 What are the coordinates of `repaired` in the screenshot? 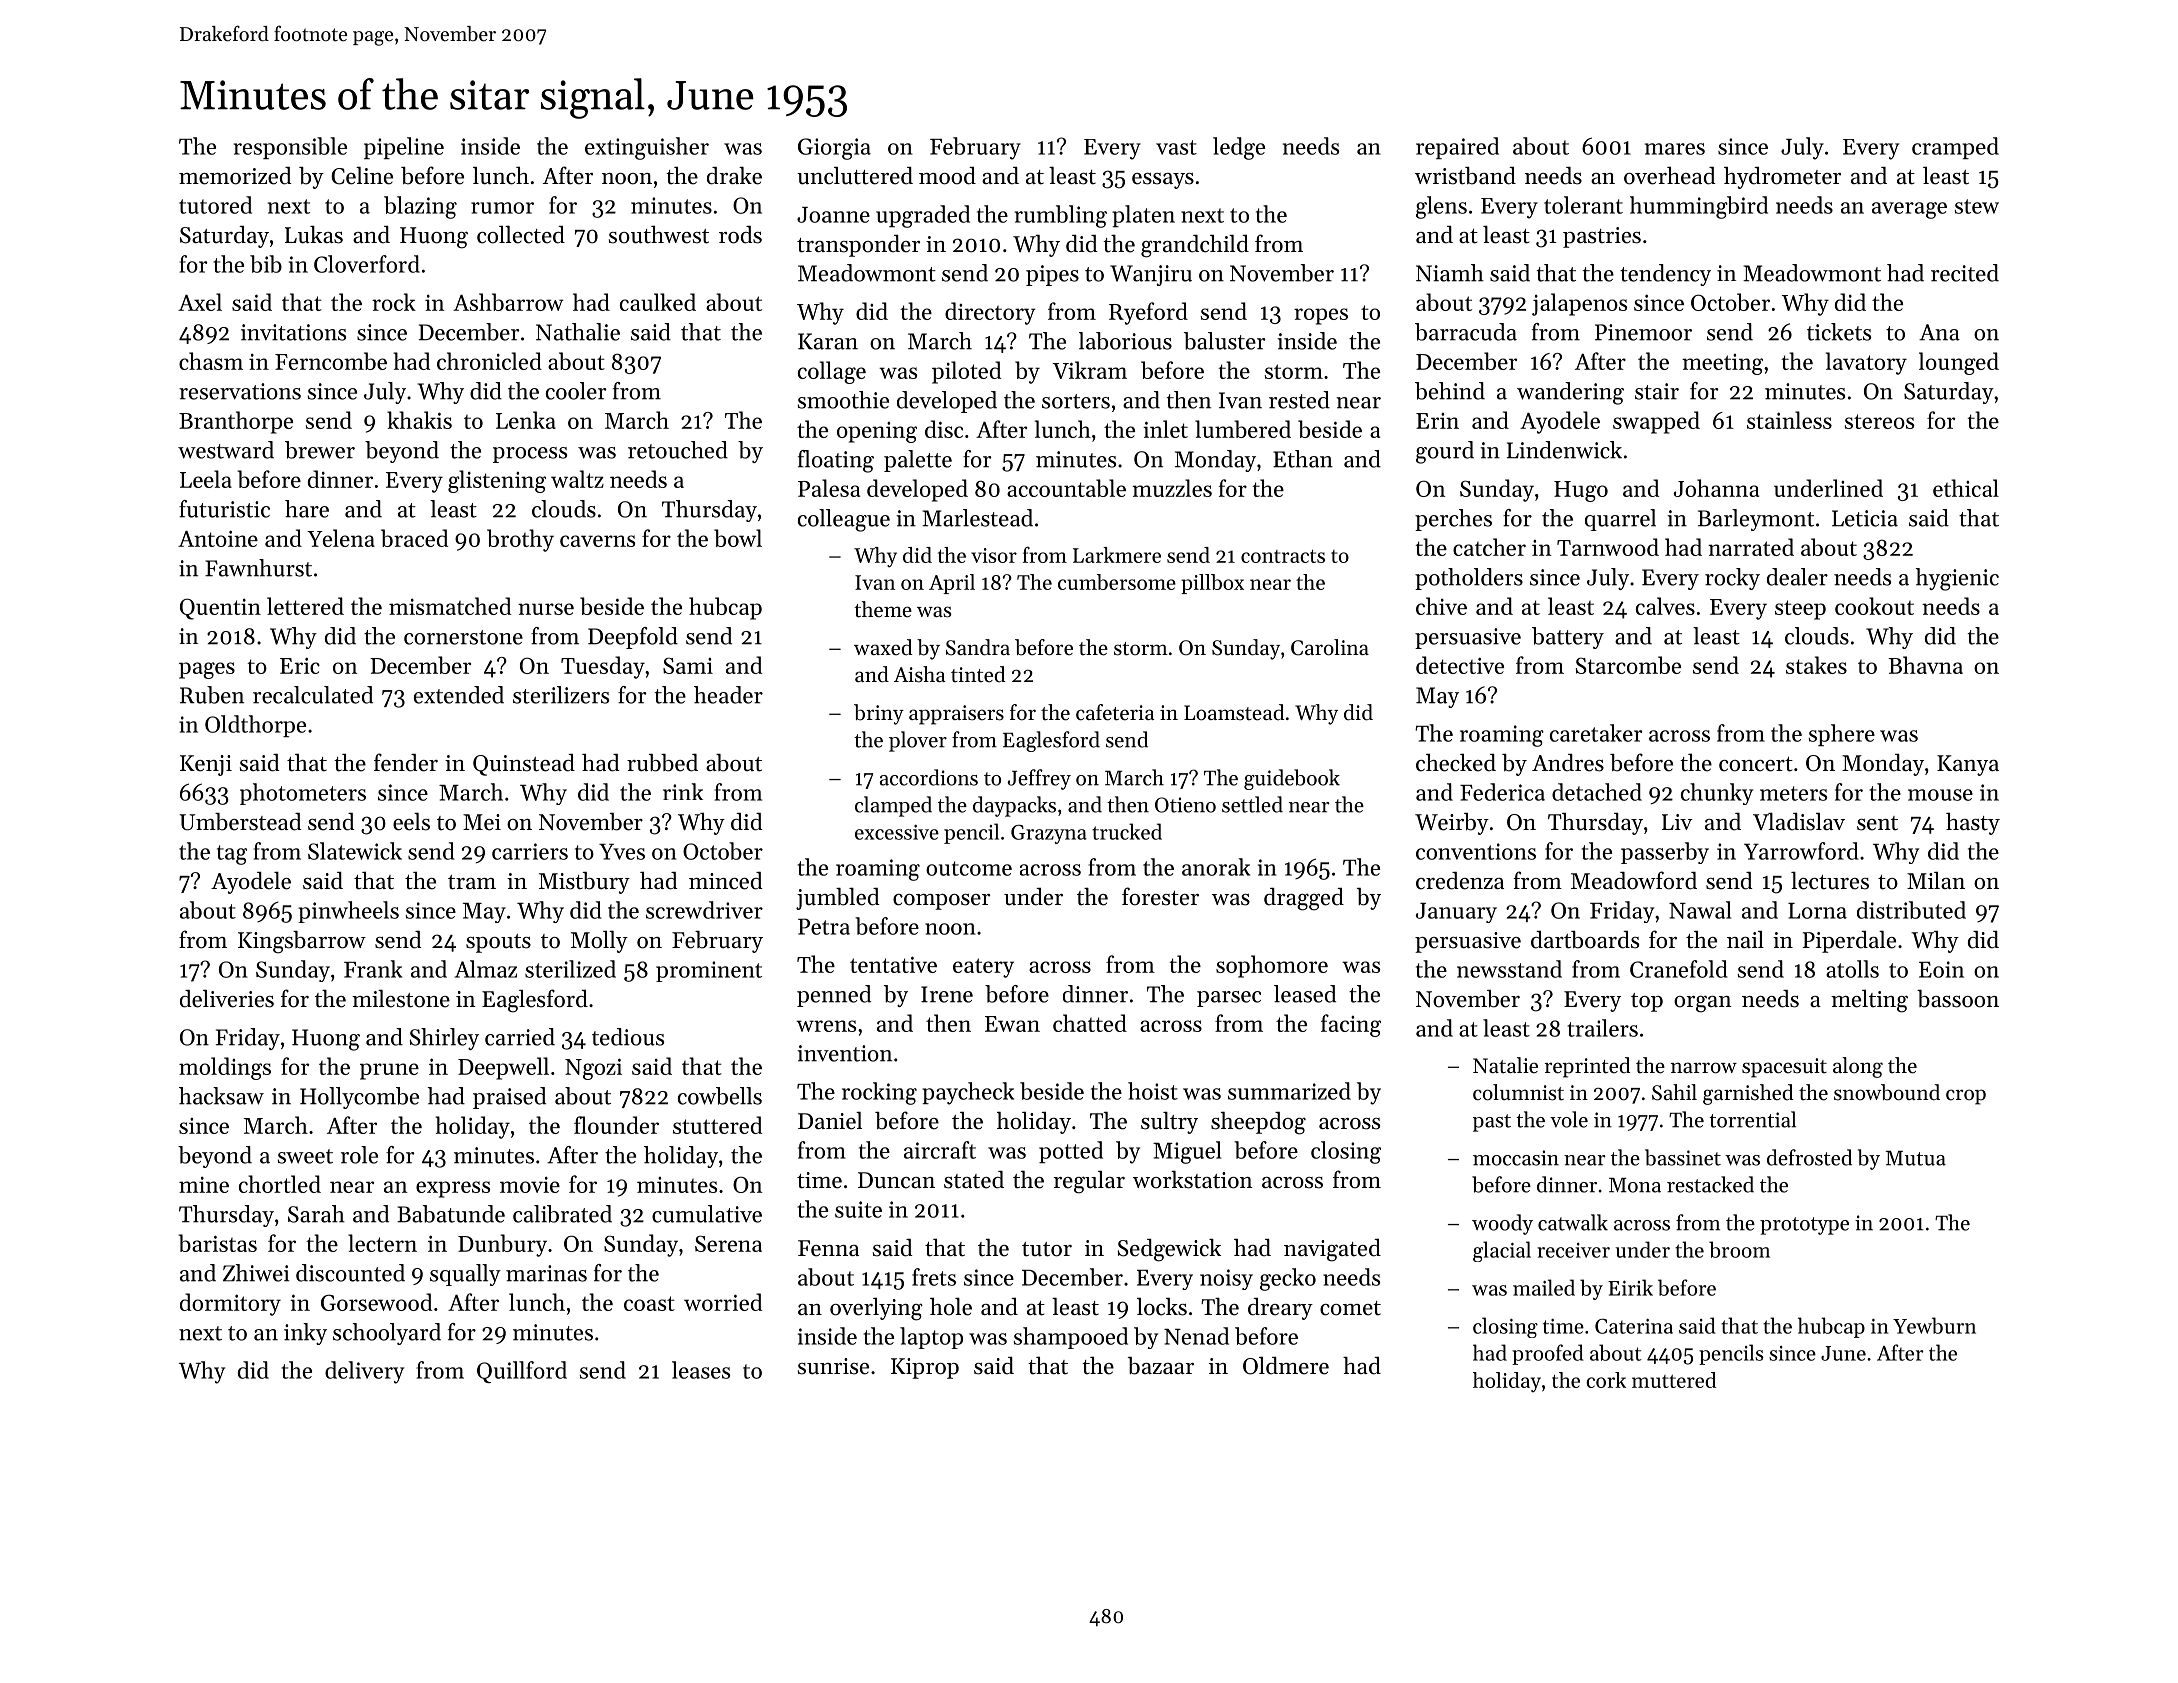 It's located at (1457, 148).
